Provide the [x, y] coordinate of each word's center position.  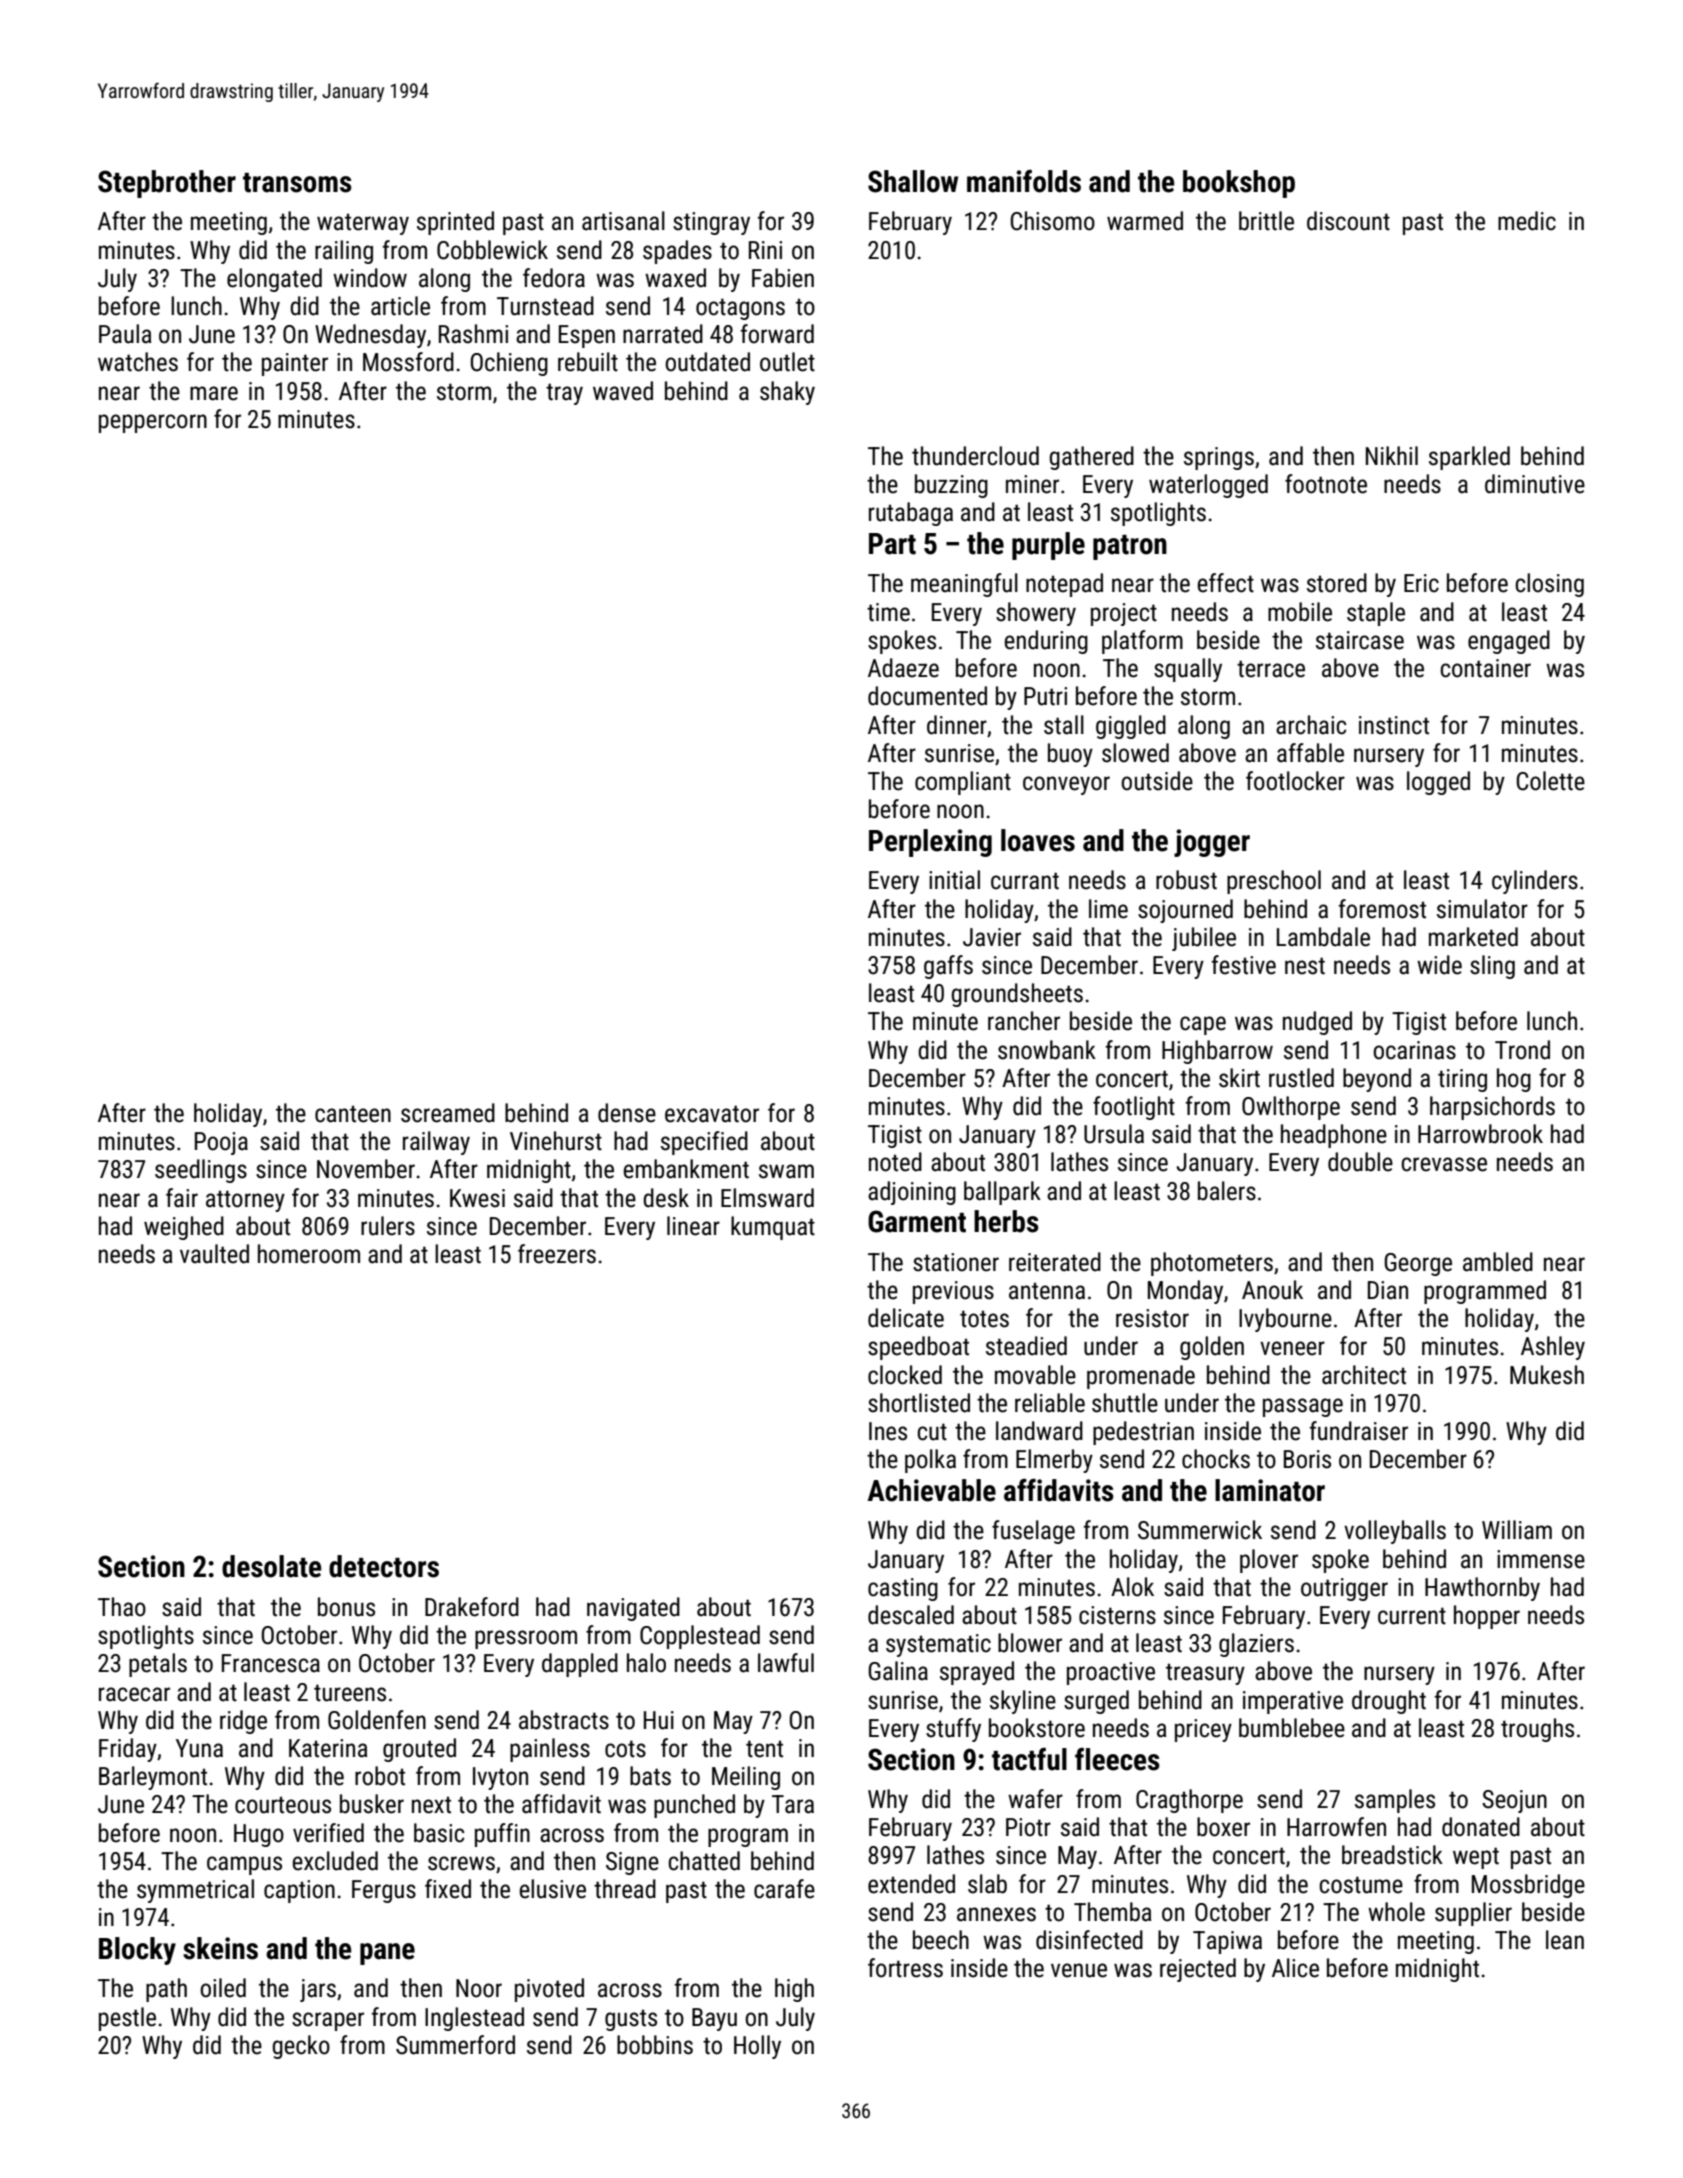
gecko [301, 2047]
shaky [787, 393]
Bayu [714, 2019]
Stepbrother [167, 184]
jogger [1212, 843]
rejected [1198, 1970]
